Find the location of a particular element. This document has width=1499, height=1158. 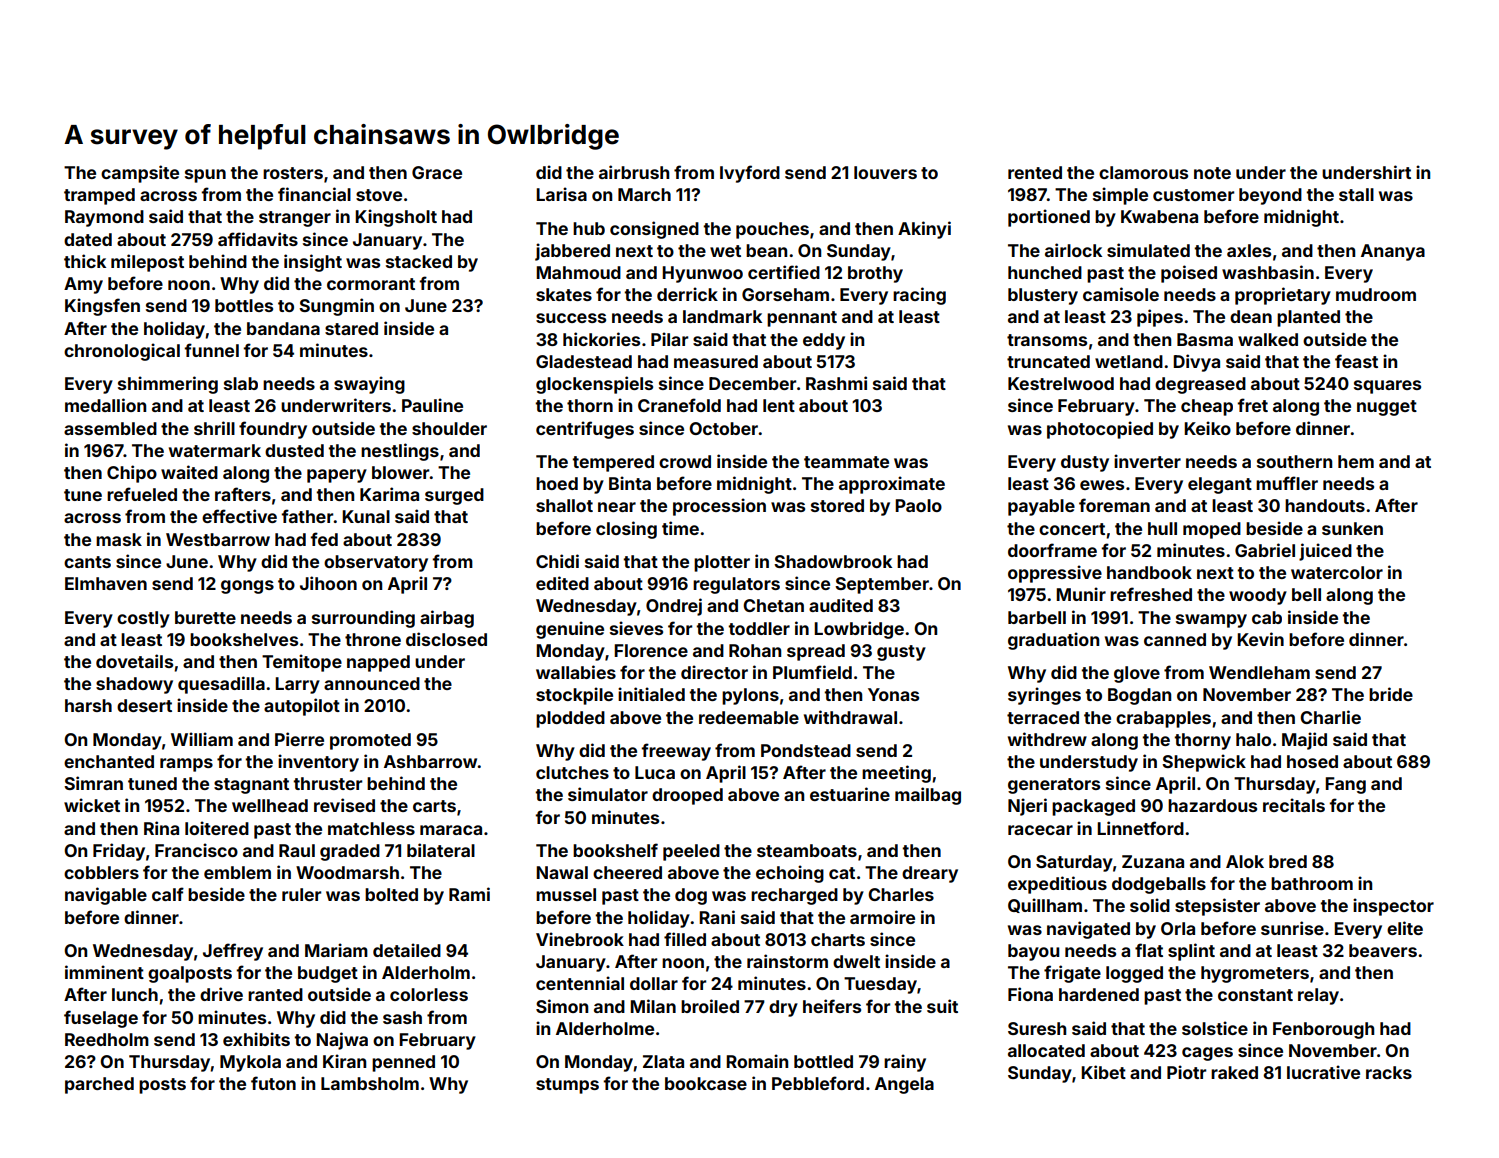

regulators is located at coordinates (736, 585).
